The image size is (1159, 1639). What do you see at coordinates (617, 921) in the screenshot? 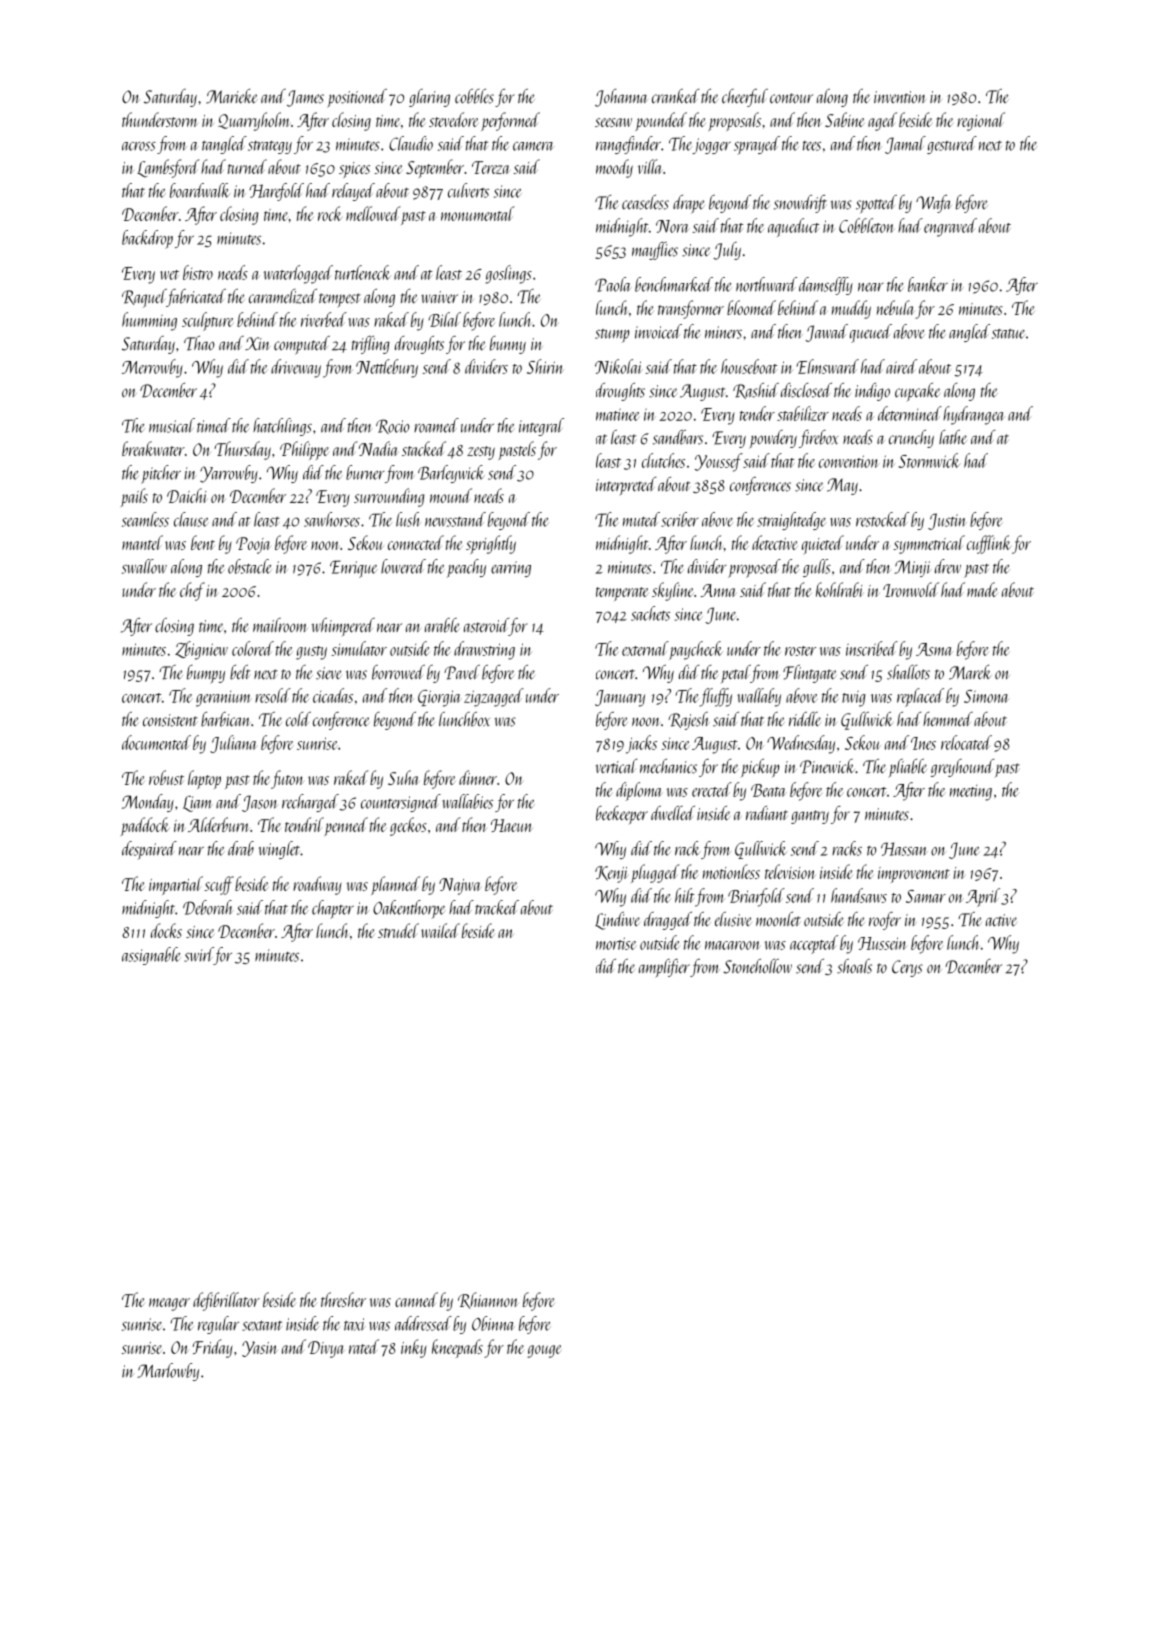
I see `Lindiwe` at bounding box center [617, 921].
